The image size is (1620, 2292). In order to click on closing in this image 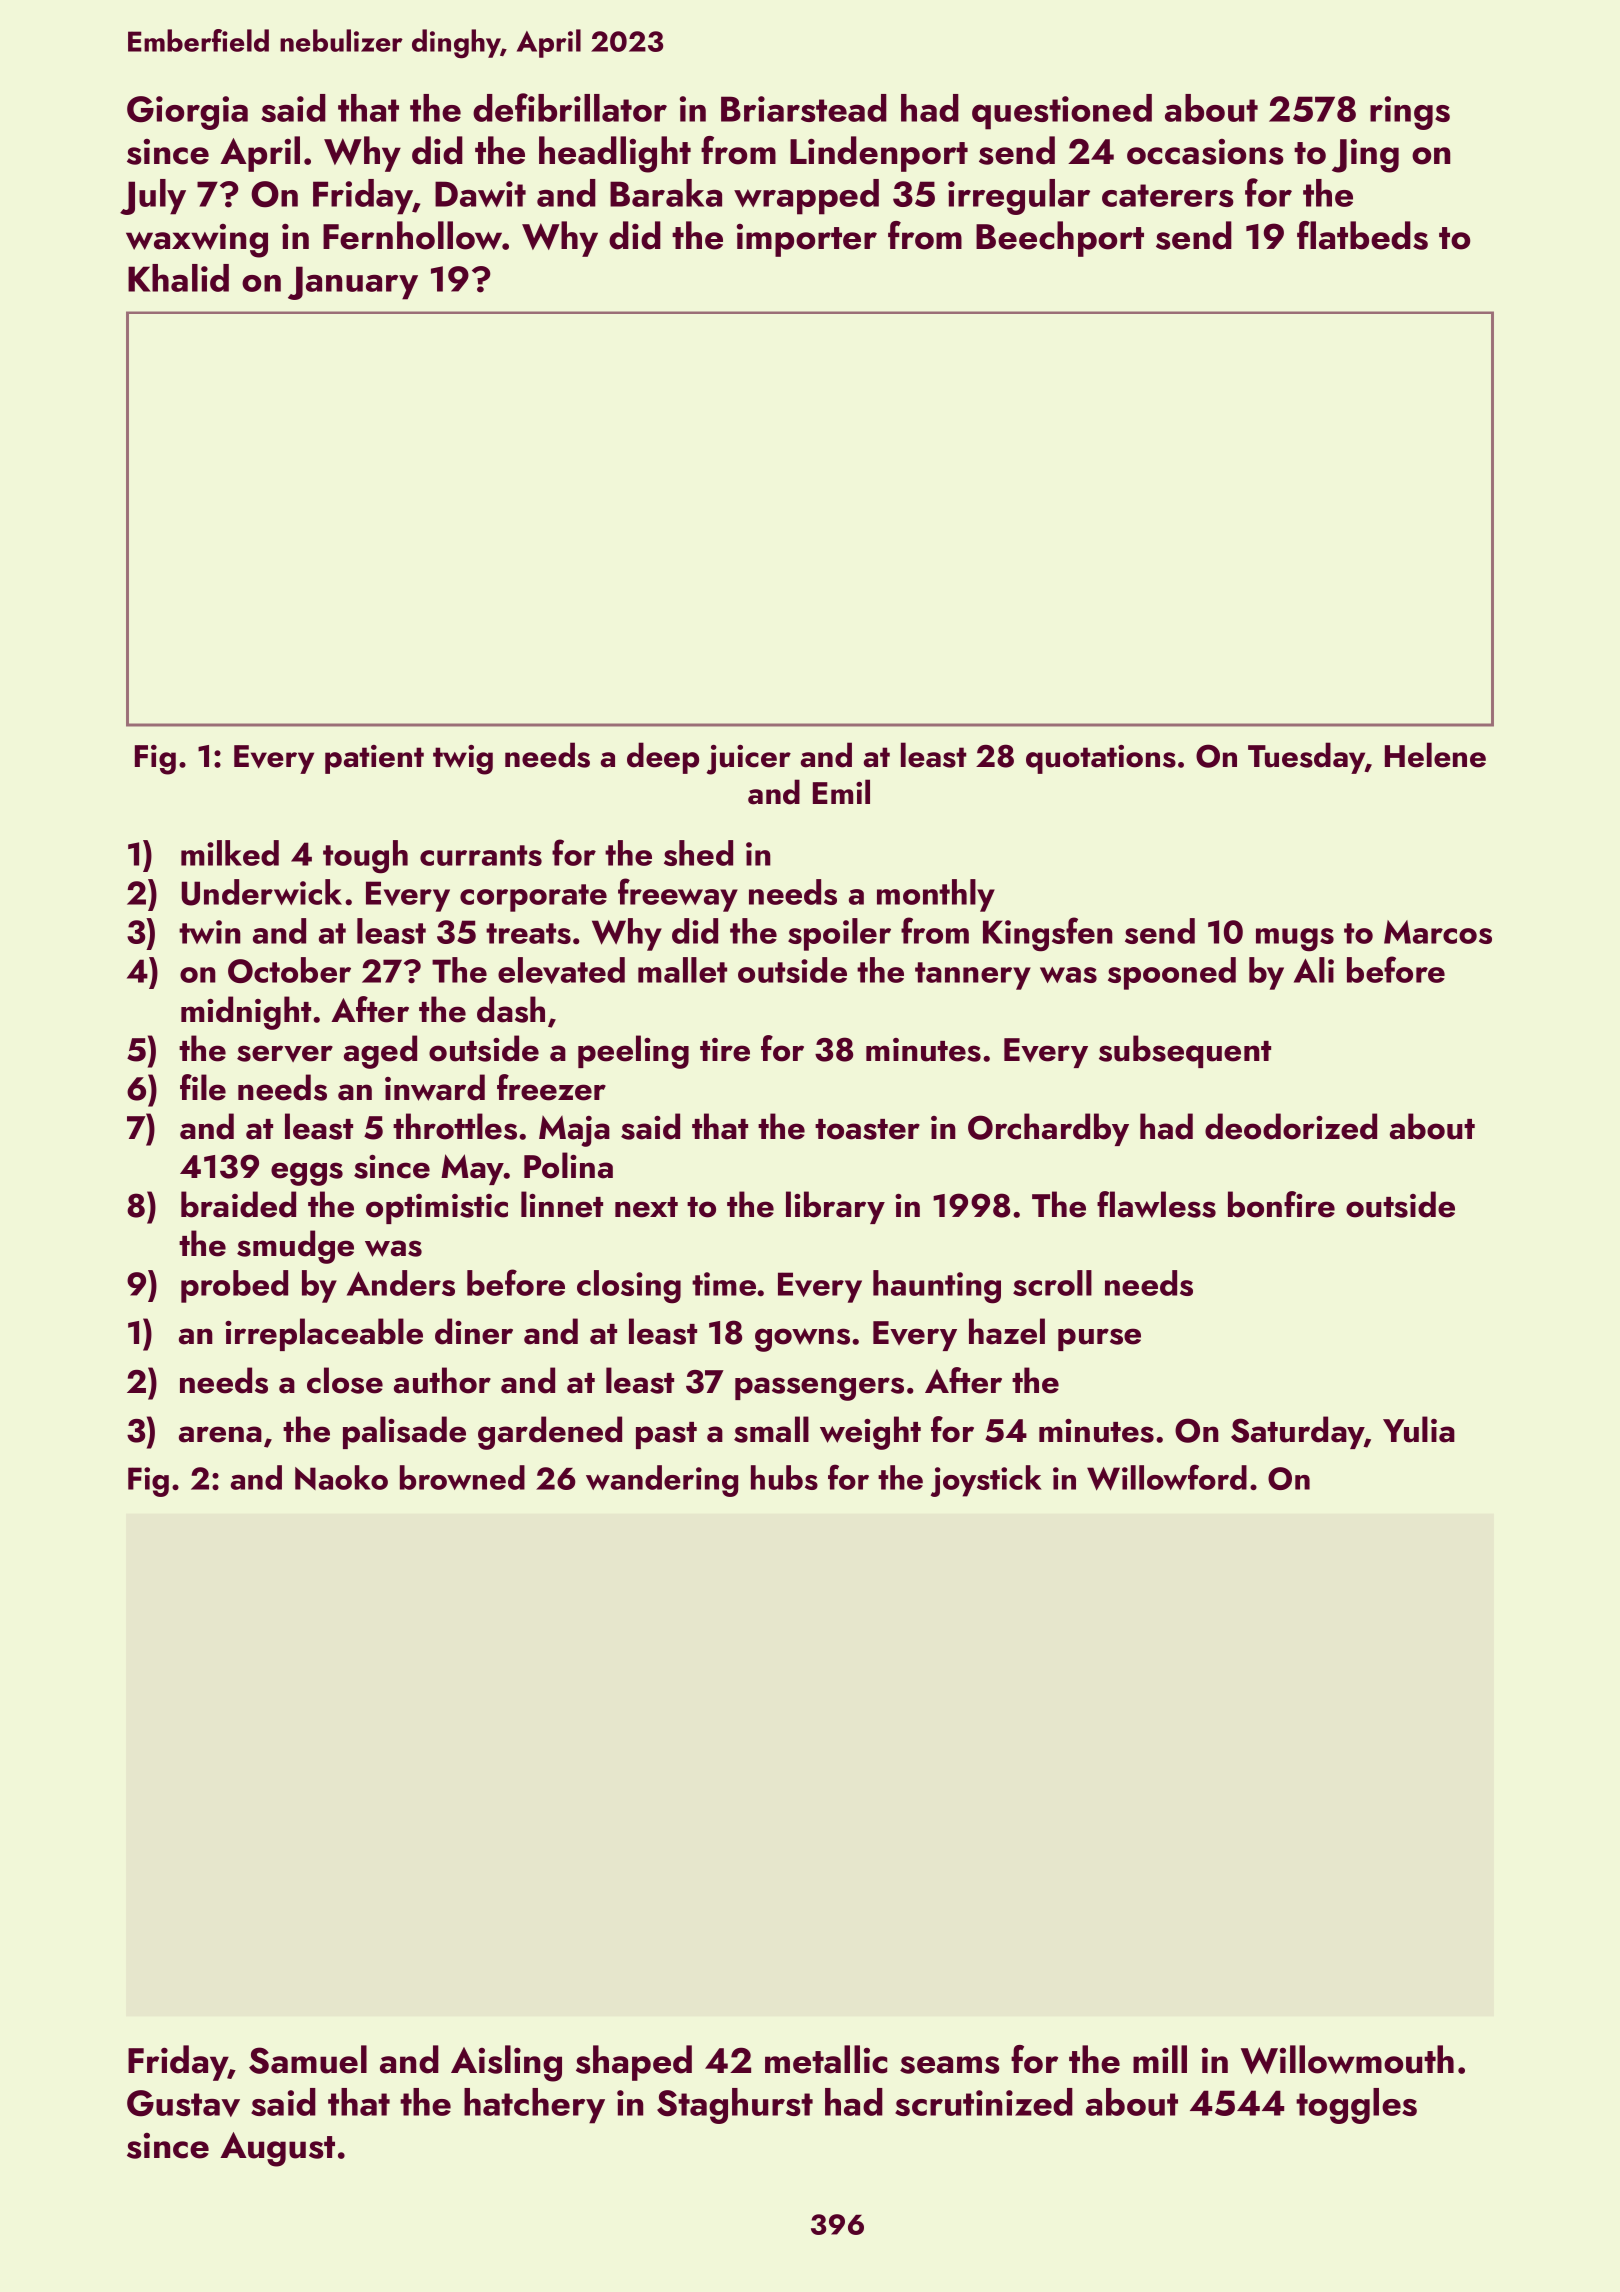, I will do `click(629, 1287)`.
